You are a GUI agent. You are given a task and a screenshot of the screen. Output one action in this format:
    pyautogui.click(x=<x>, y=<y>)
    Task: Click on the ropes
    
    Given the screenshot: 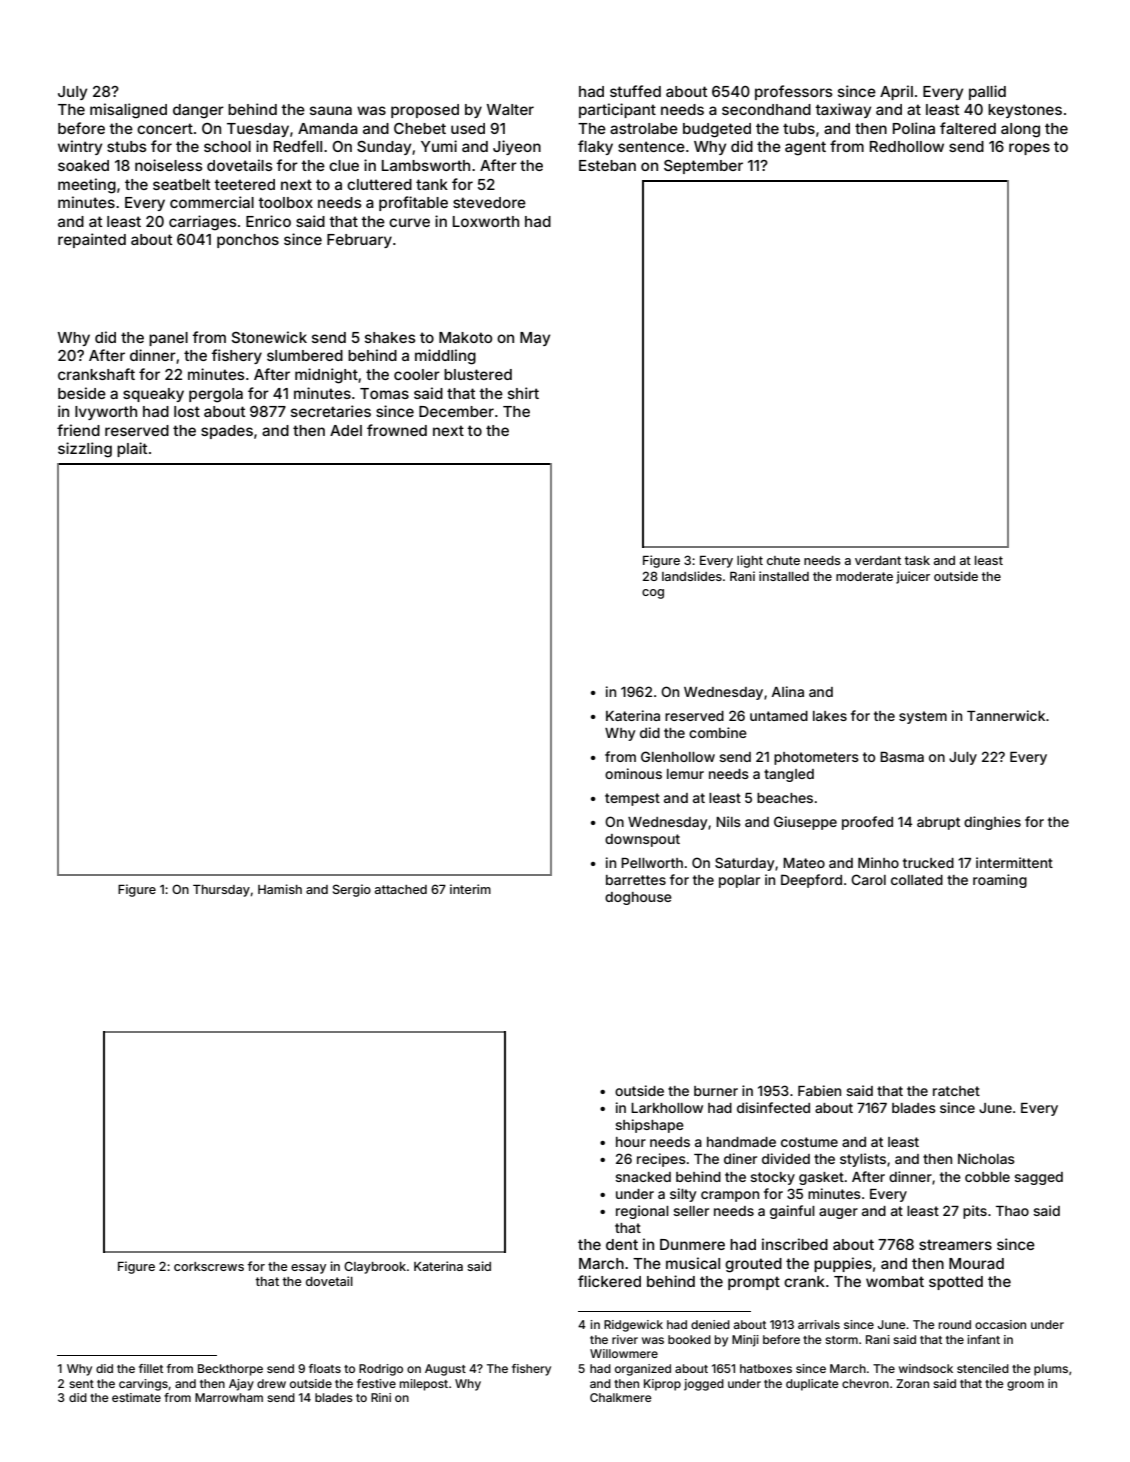 What is the action you would take?
    pyautogui.click(x=1029, y=149)
